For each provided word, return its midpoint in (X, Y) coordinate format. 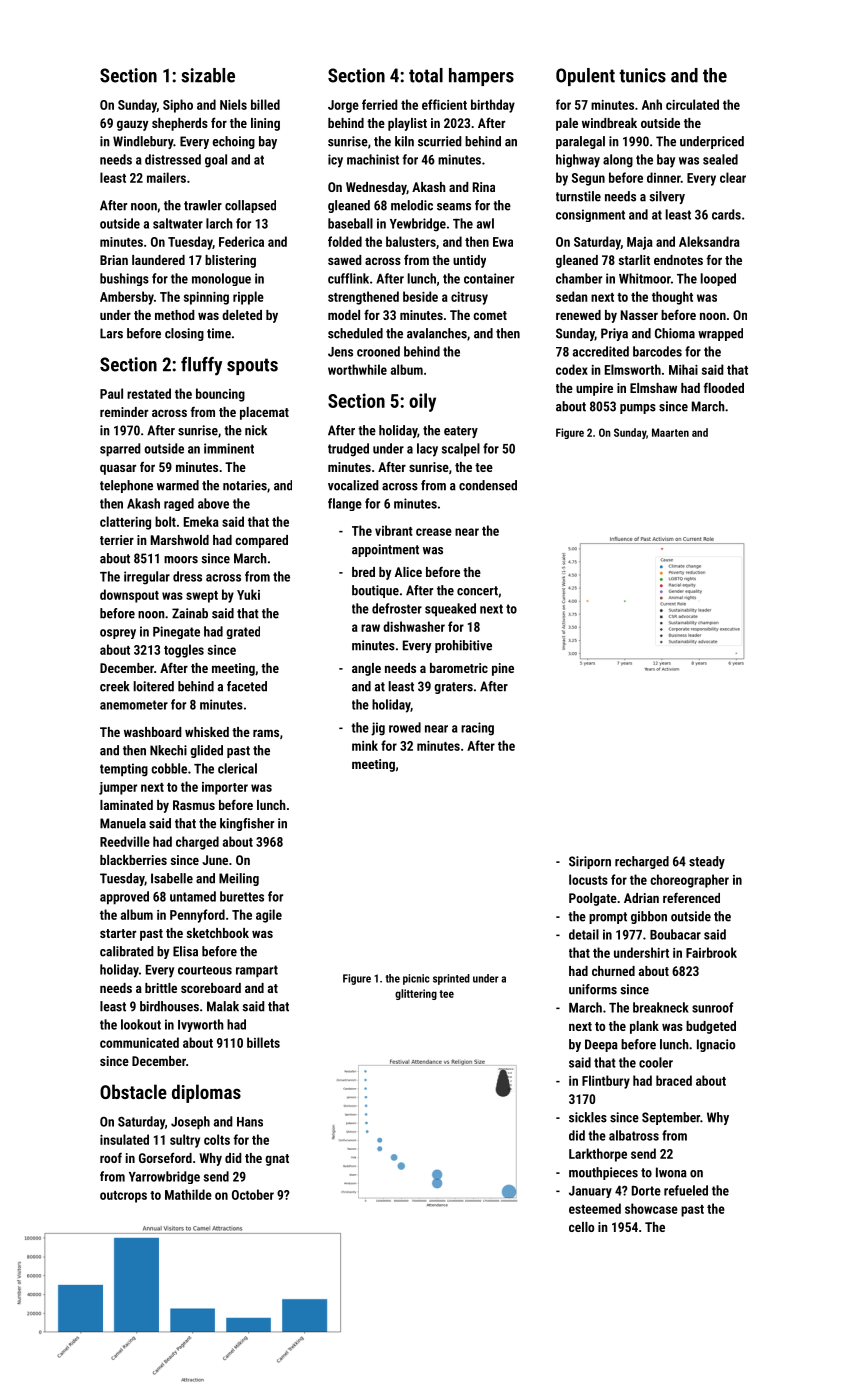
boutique (375, 591)
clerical (237, 768)
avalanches (437, 333)
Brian (114, 260)
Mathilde (188, 1194)
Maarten (670, 432)
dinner (664, 177)
